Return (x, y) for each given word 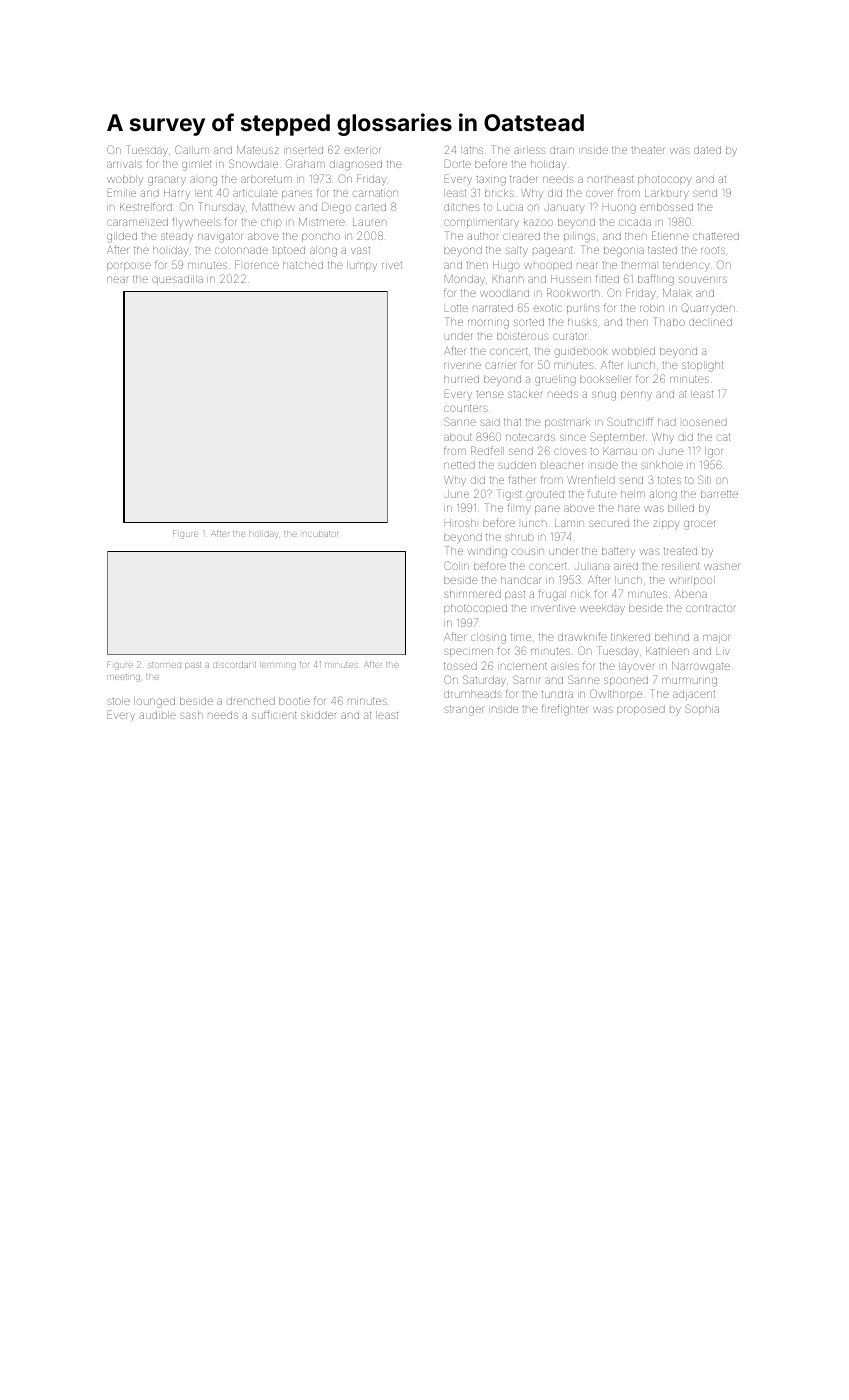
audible (157, 715)
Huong (619, 208)
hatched (303, 265)
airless (530, 150)
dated (707, 150)
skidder (318, 715)
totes (669, 480)
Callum (192, 149)
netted (459, 465)
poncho (321, 237)
